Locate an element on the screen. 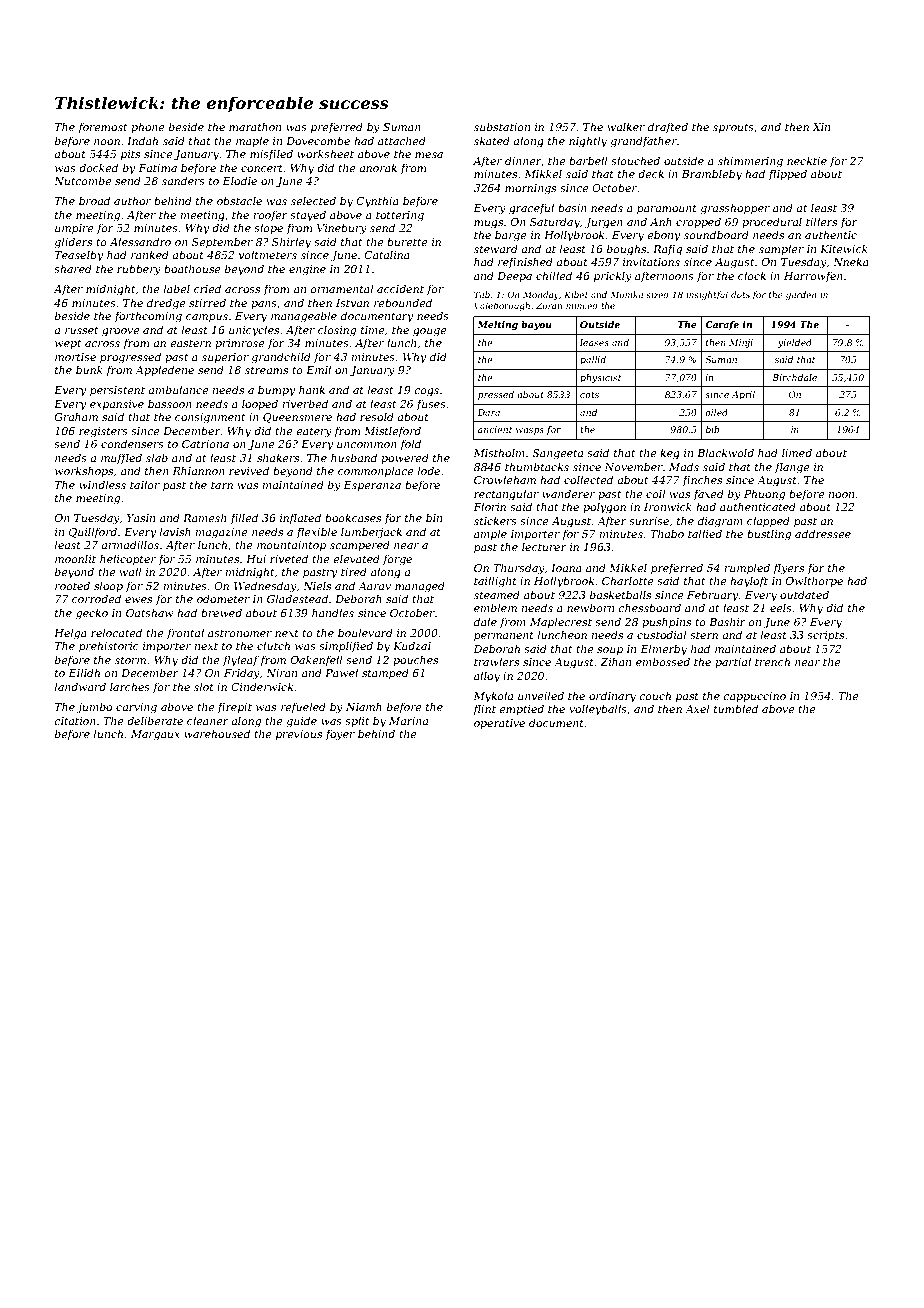 Image resolution: width=924 pixels, height=1308 pixels. Margaux is located at coordinates (155, 735).
